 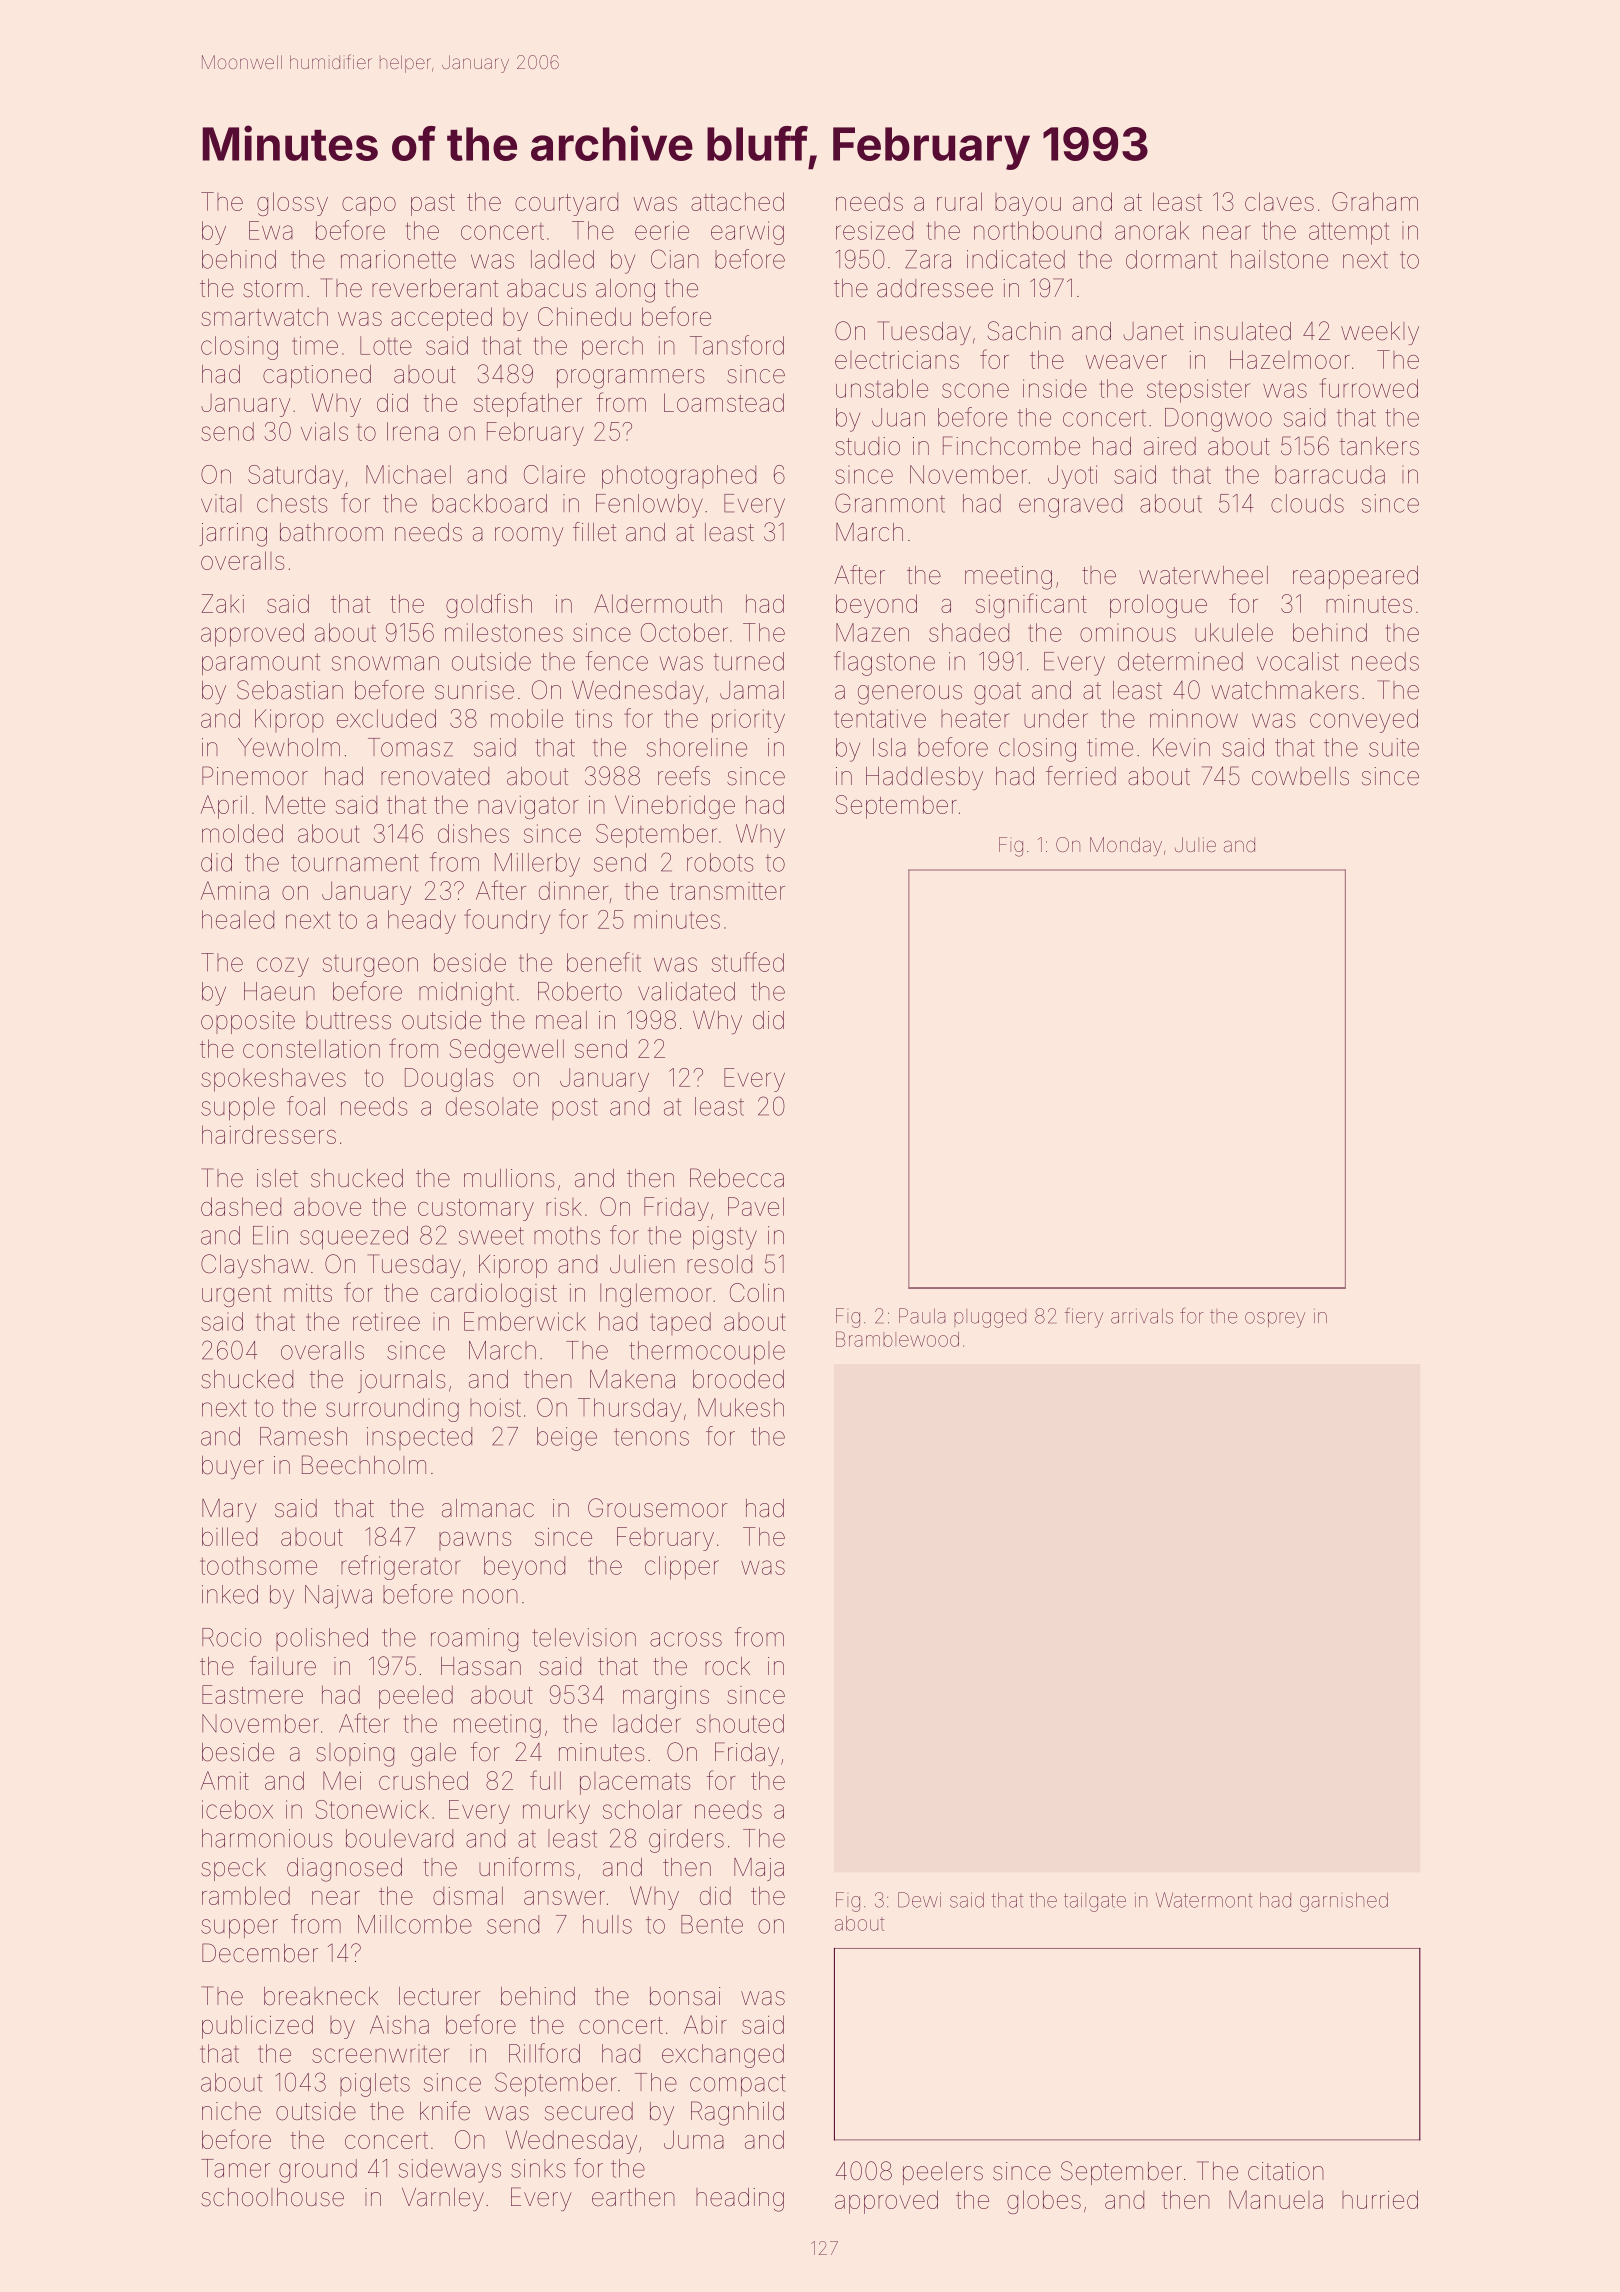 I want to click on Dewi, so click(x=919, y=1900).
